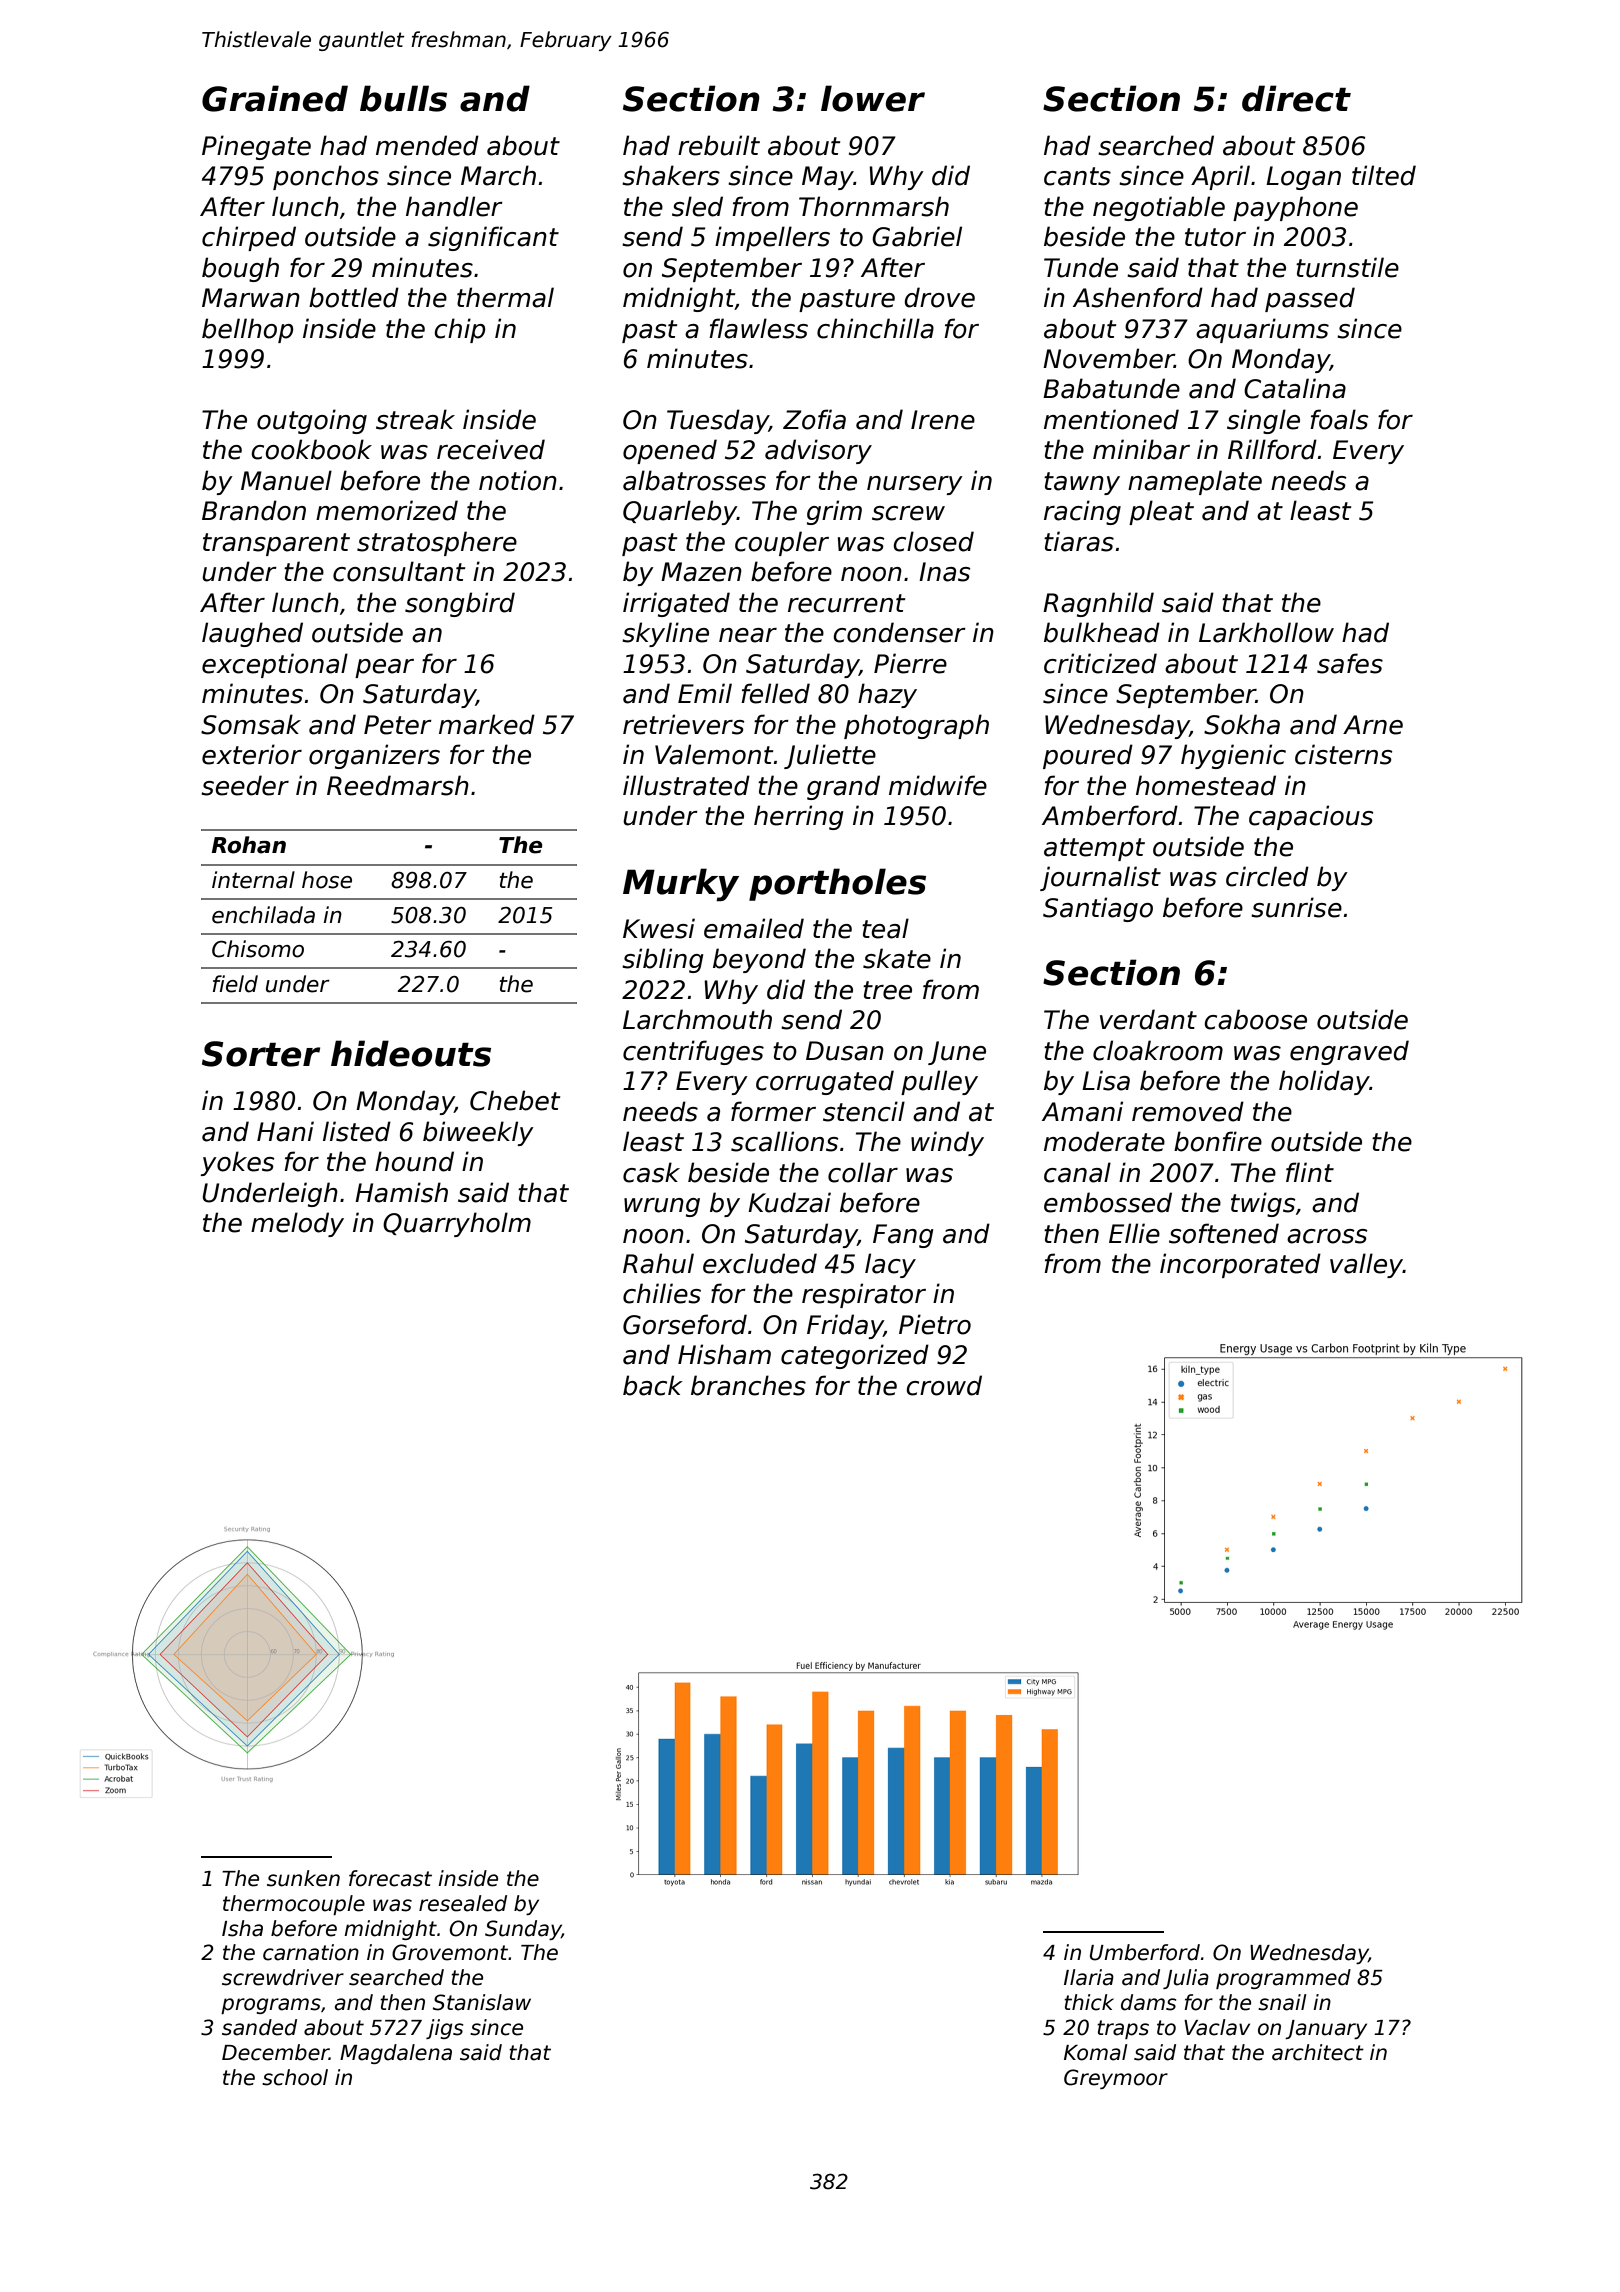  What do you see at coordinates (686, 785) in the screenshot?
I see `illustrated` at bounding box center [686, 785].
